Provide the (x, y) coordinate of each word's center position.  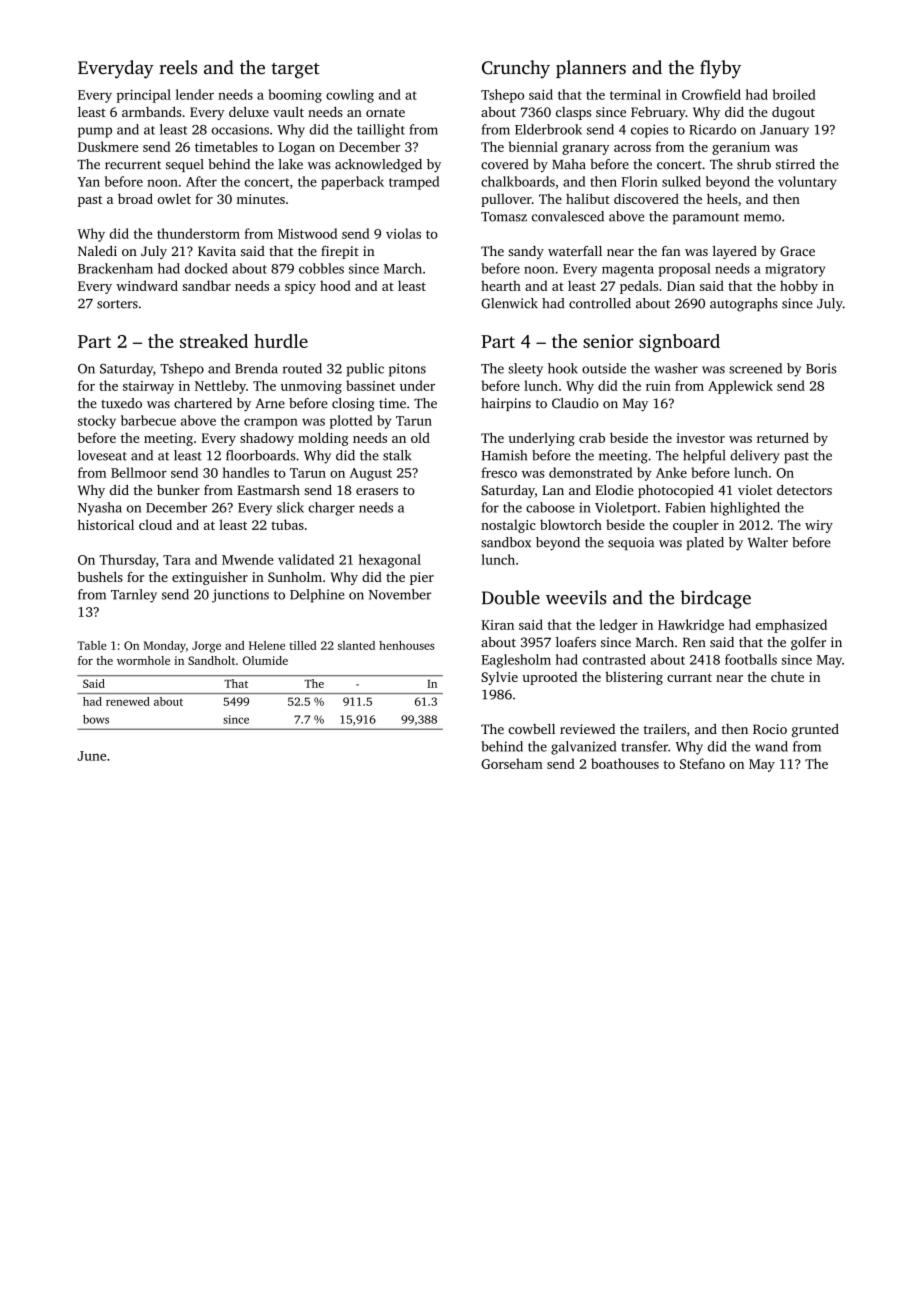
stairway (148, 387)
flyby (720, 69)
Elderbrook (548, 129)
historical (106, 524)
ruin (658, 386)
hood (335, 285)
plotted (351, 422)
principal (144, 96)
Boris (821, 368)
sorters (117, 304)
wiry (819, 526)
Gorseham (512, 763)
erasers (377, 491)
